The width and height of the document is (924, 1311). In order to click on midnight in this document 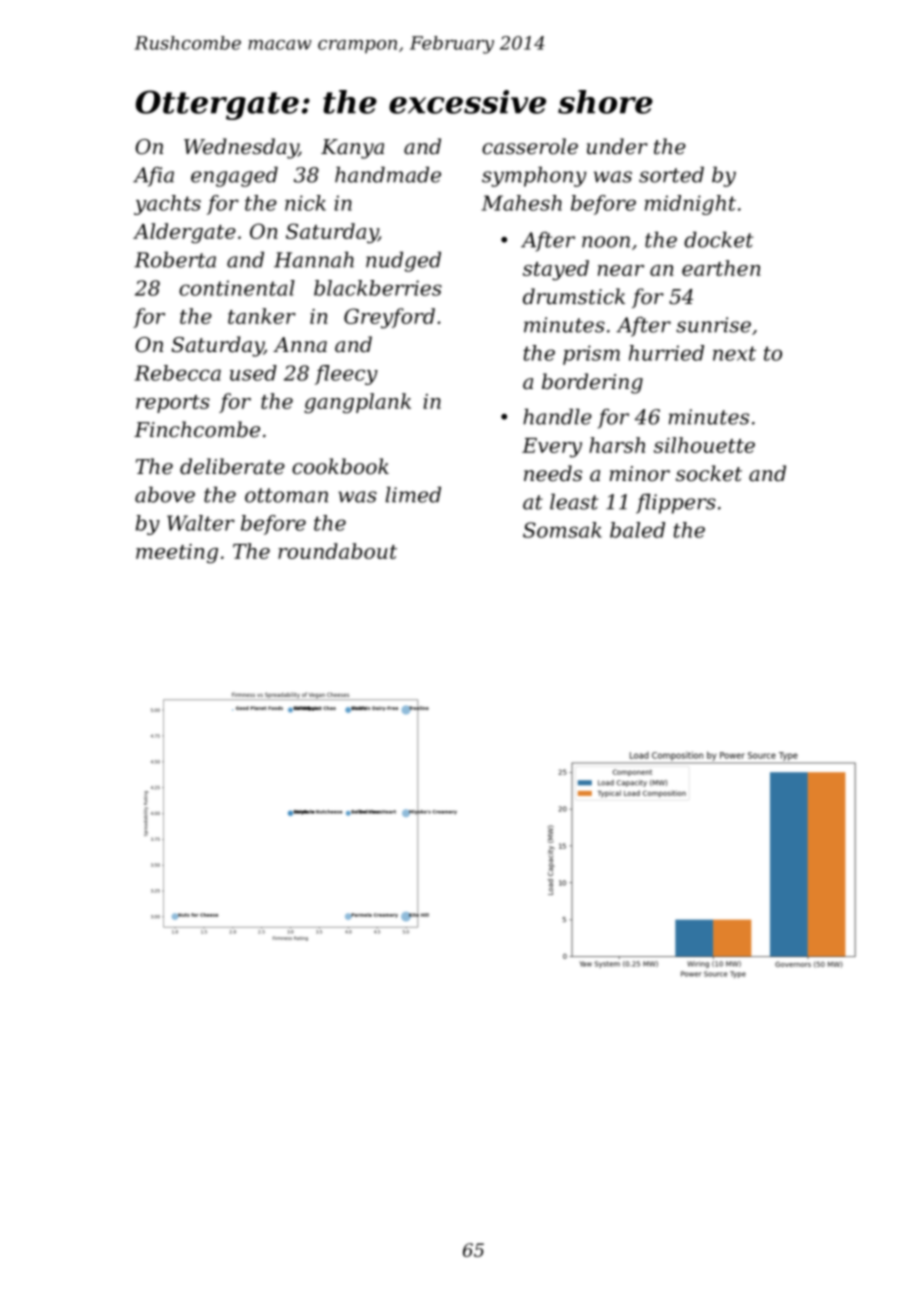, I will do `click(690, 205)`.
